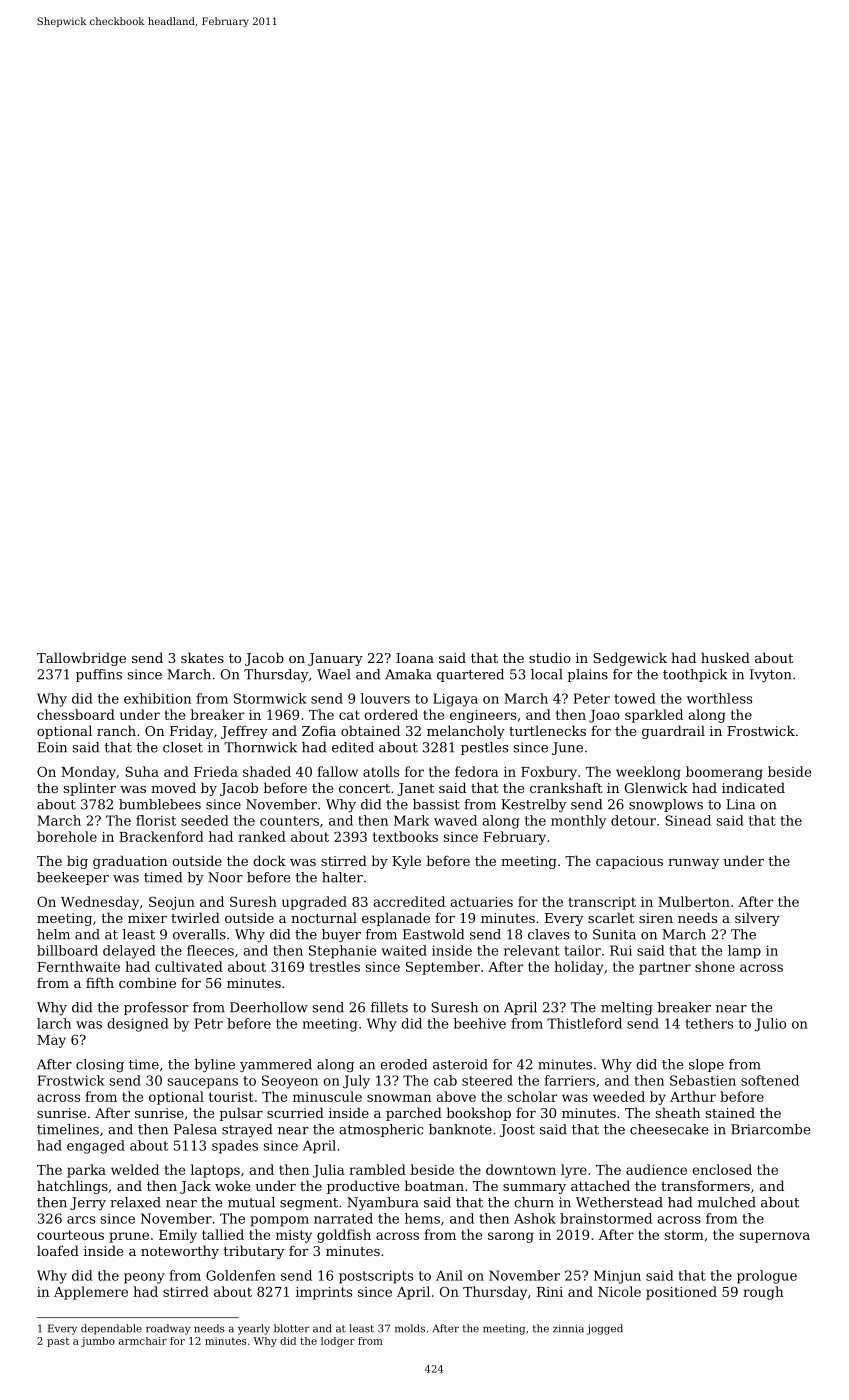  Describe the element at coordinates (693, 864) in the screenshot. I see `runway` at that location.
